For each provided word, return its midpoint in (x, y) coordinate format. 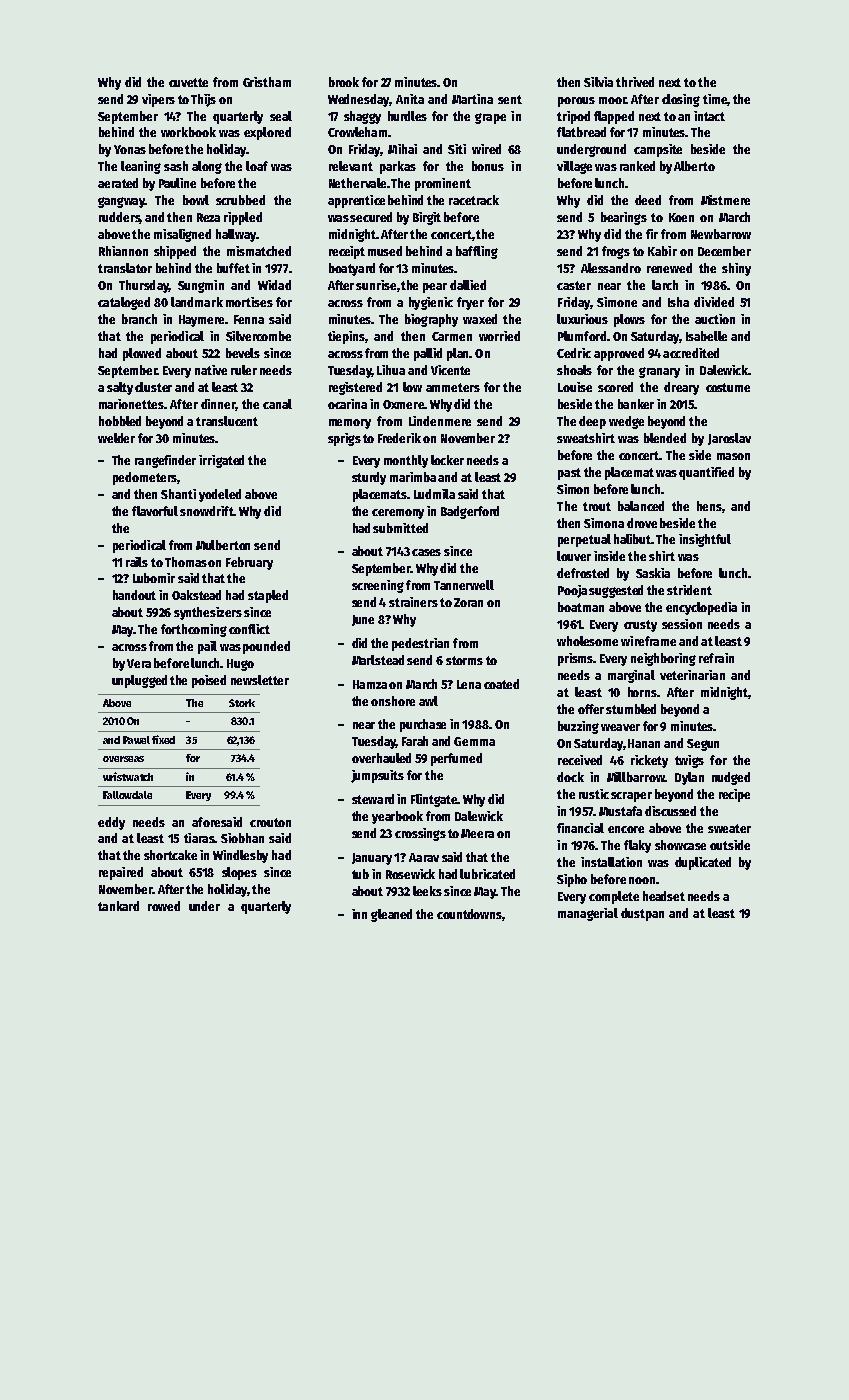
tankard (118, 906)
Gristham (267, 82)
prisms (576, 659)
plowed (142, 354)
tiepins (346, 337)
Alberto (694, 166)
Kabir (662, 251)
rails (137, 562)
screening (378, 586)
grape (490, 118)
